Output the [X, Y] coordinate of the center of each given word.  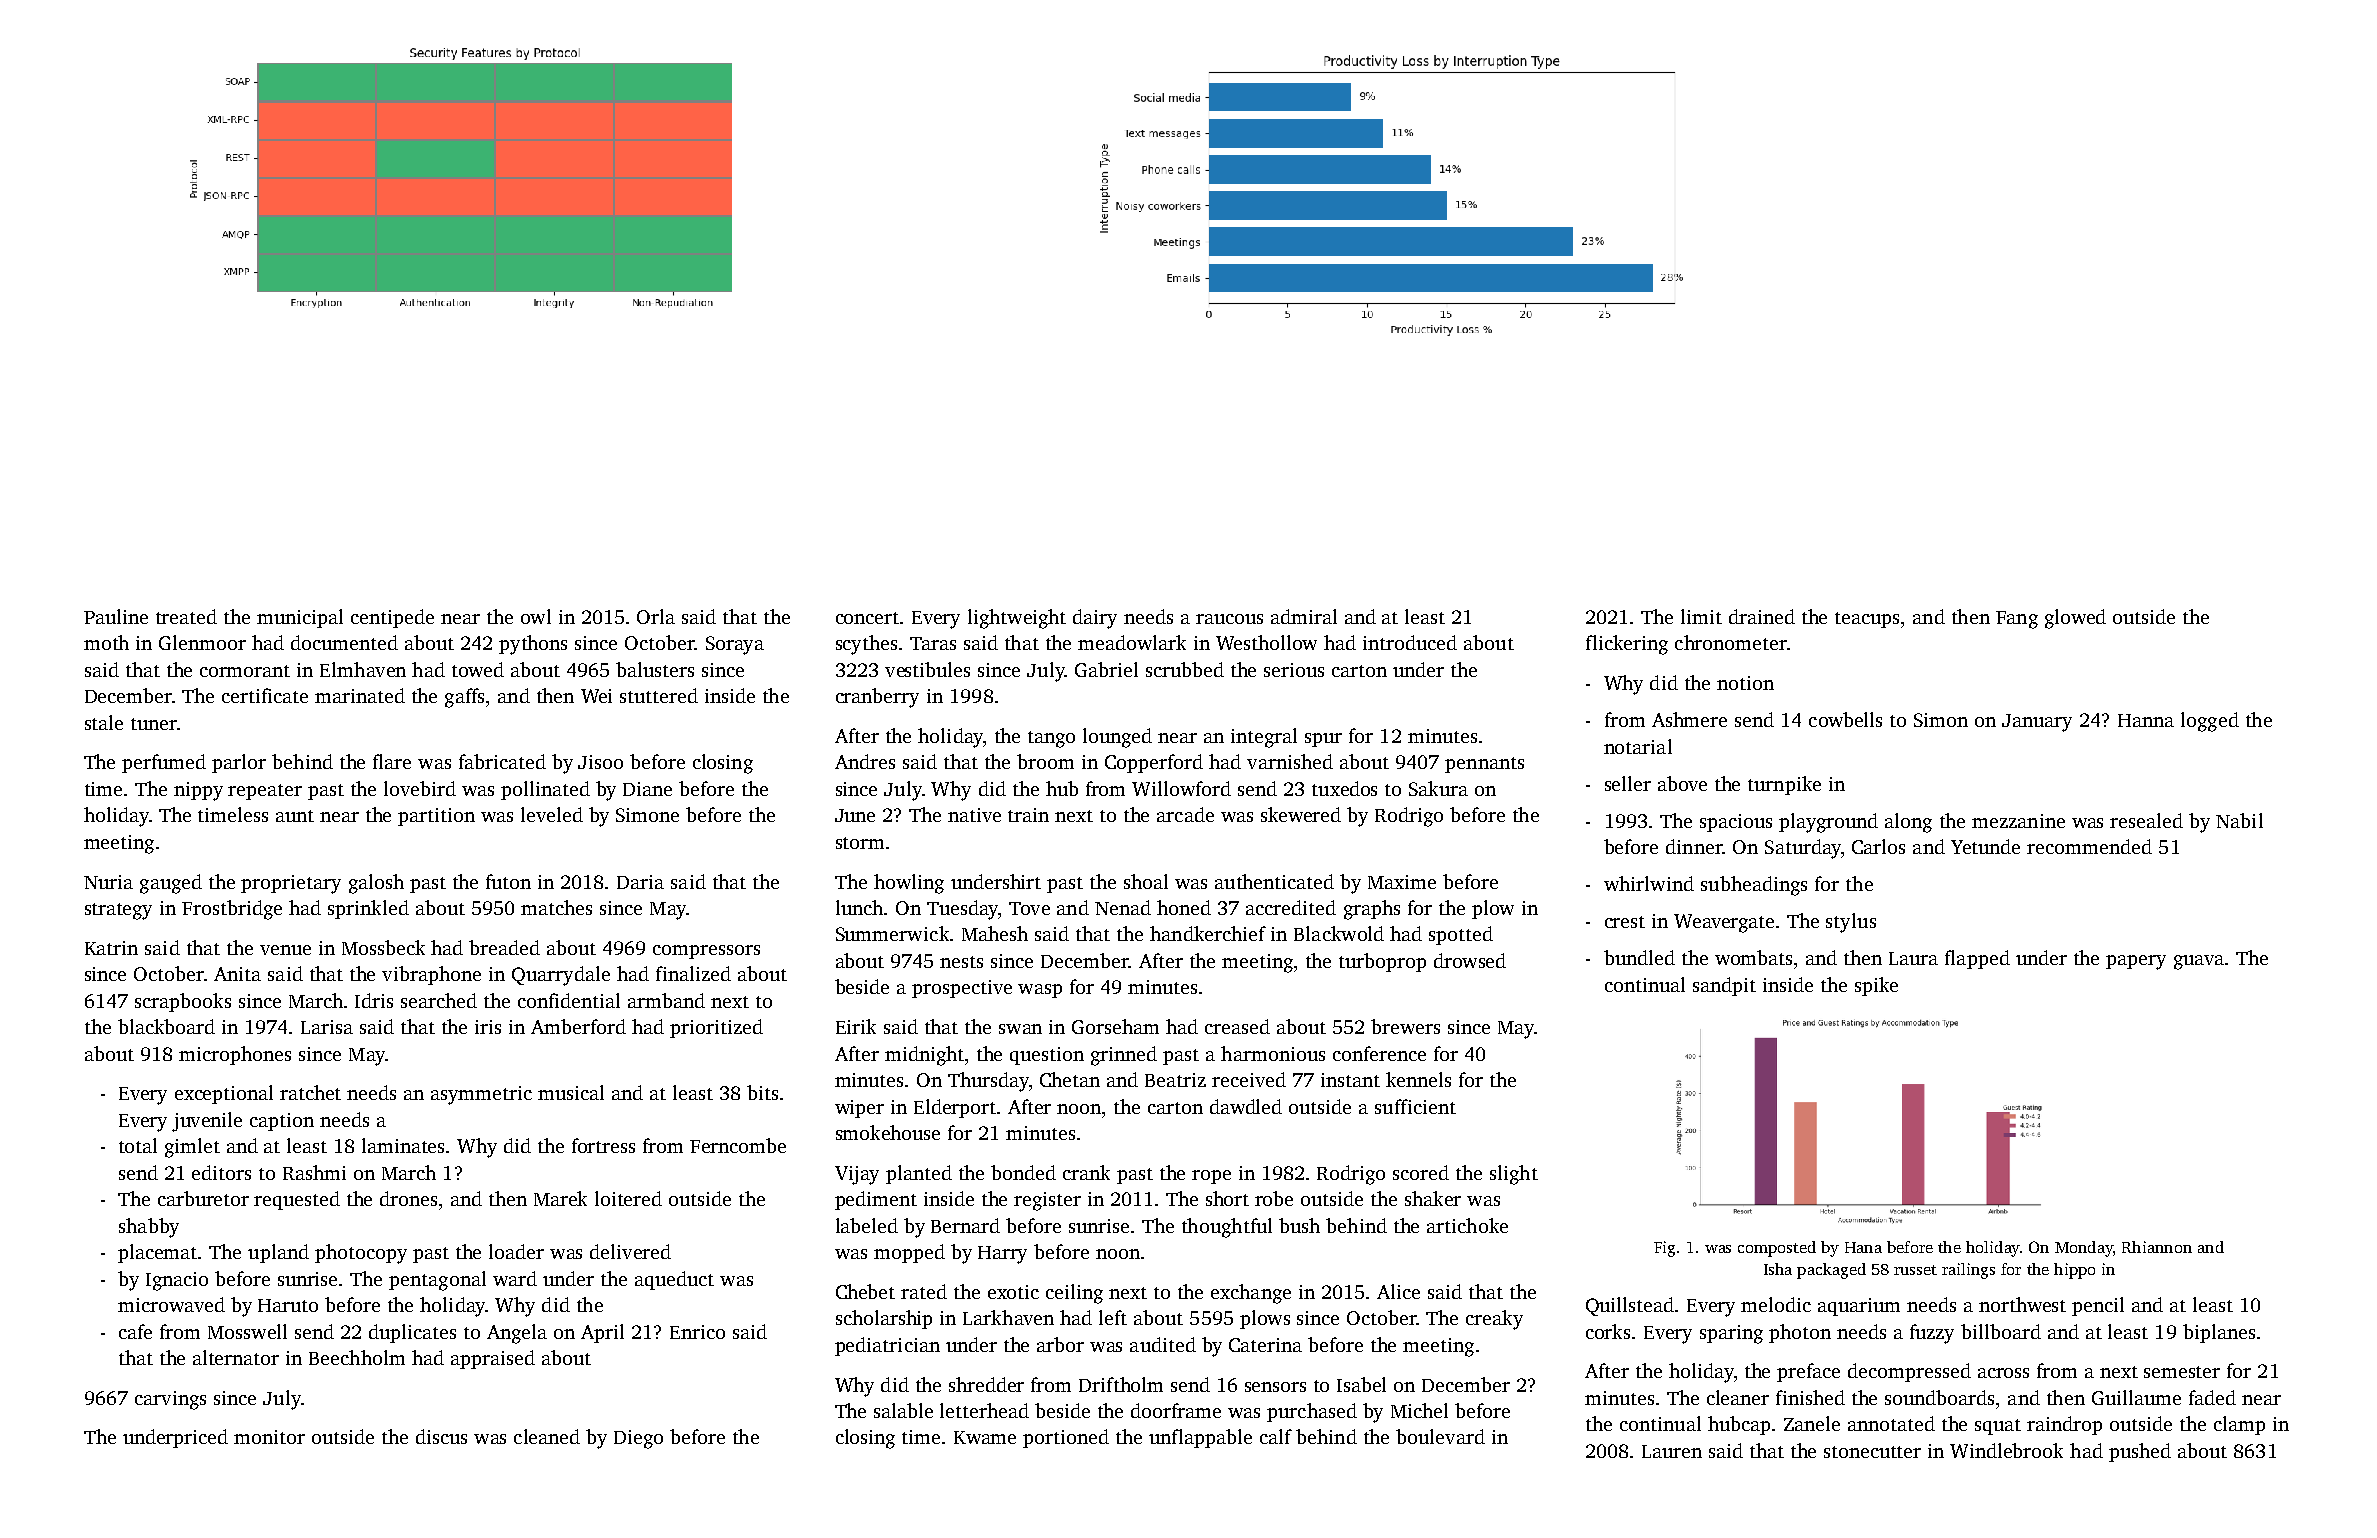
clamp [2239, 1425]
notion [1745, 683]
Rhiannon [2157, 1247]
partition [436, 817]
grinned [1124, 1056]
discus [441, 1436]
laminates [403, 1145]
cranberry [877, 698]
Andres [865, 761]
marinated [360, 695]
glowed [2075, 619]
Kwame [985, 1437]
